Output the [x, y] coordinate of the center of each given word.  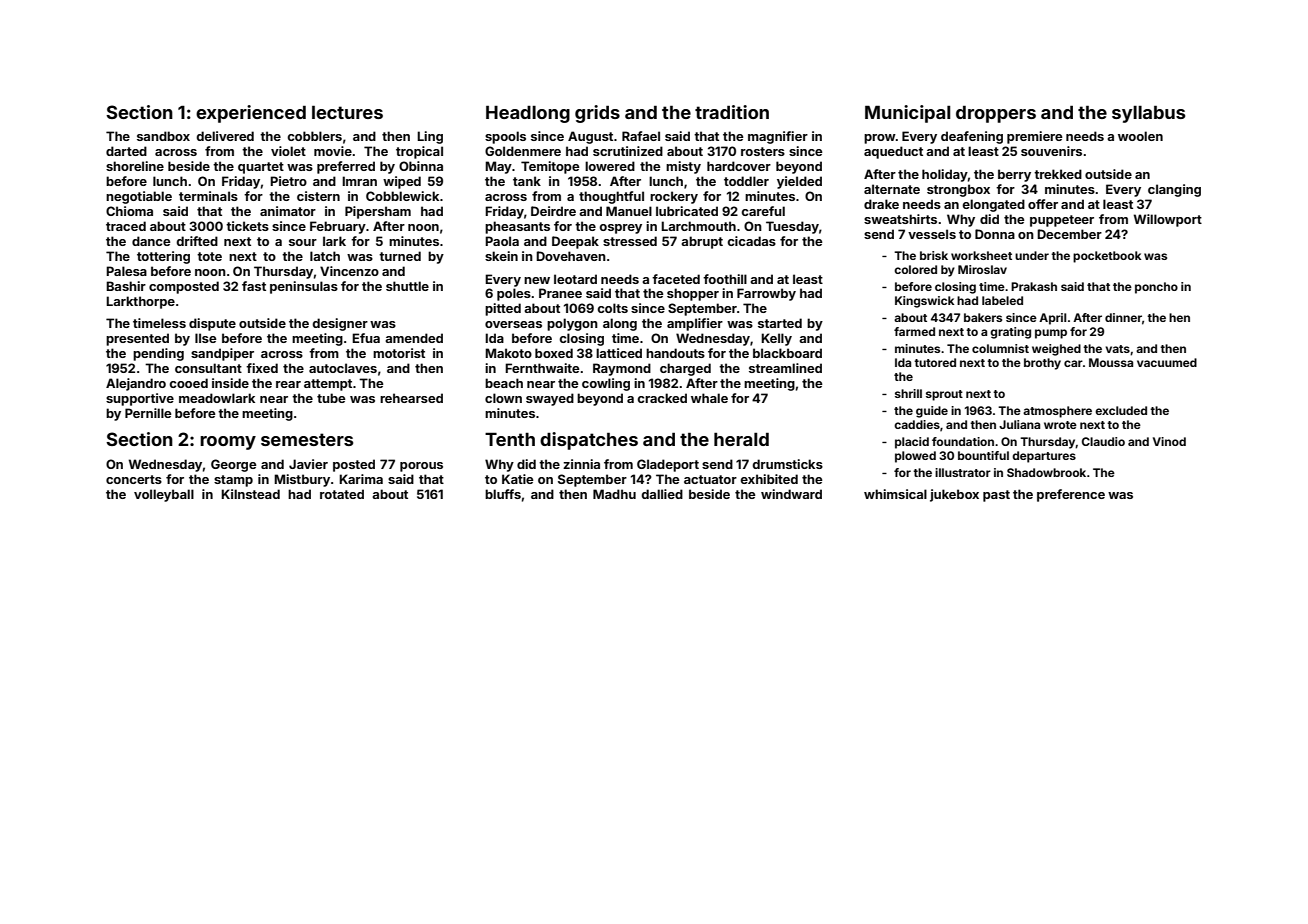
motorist [399, 353]
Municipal [907, 114]
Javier [308, 464]
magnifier [778, 137]
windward [791, 494]
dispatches [589, 441]
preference [1071, 495]
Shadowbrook [1046, 472]
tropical [419, 152]
